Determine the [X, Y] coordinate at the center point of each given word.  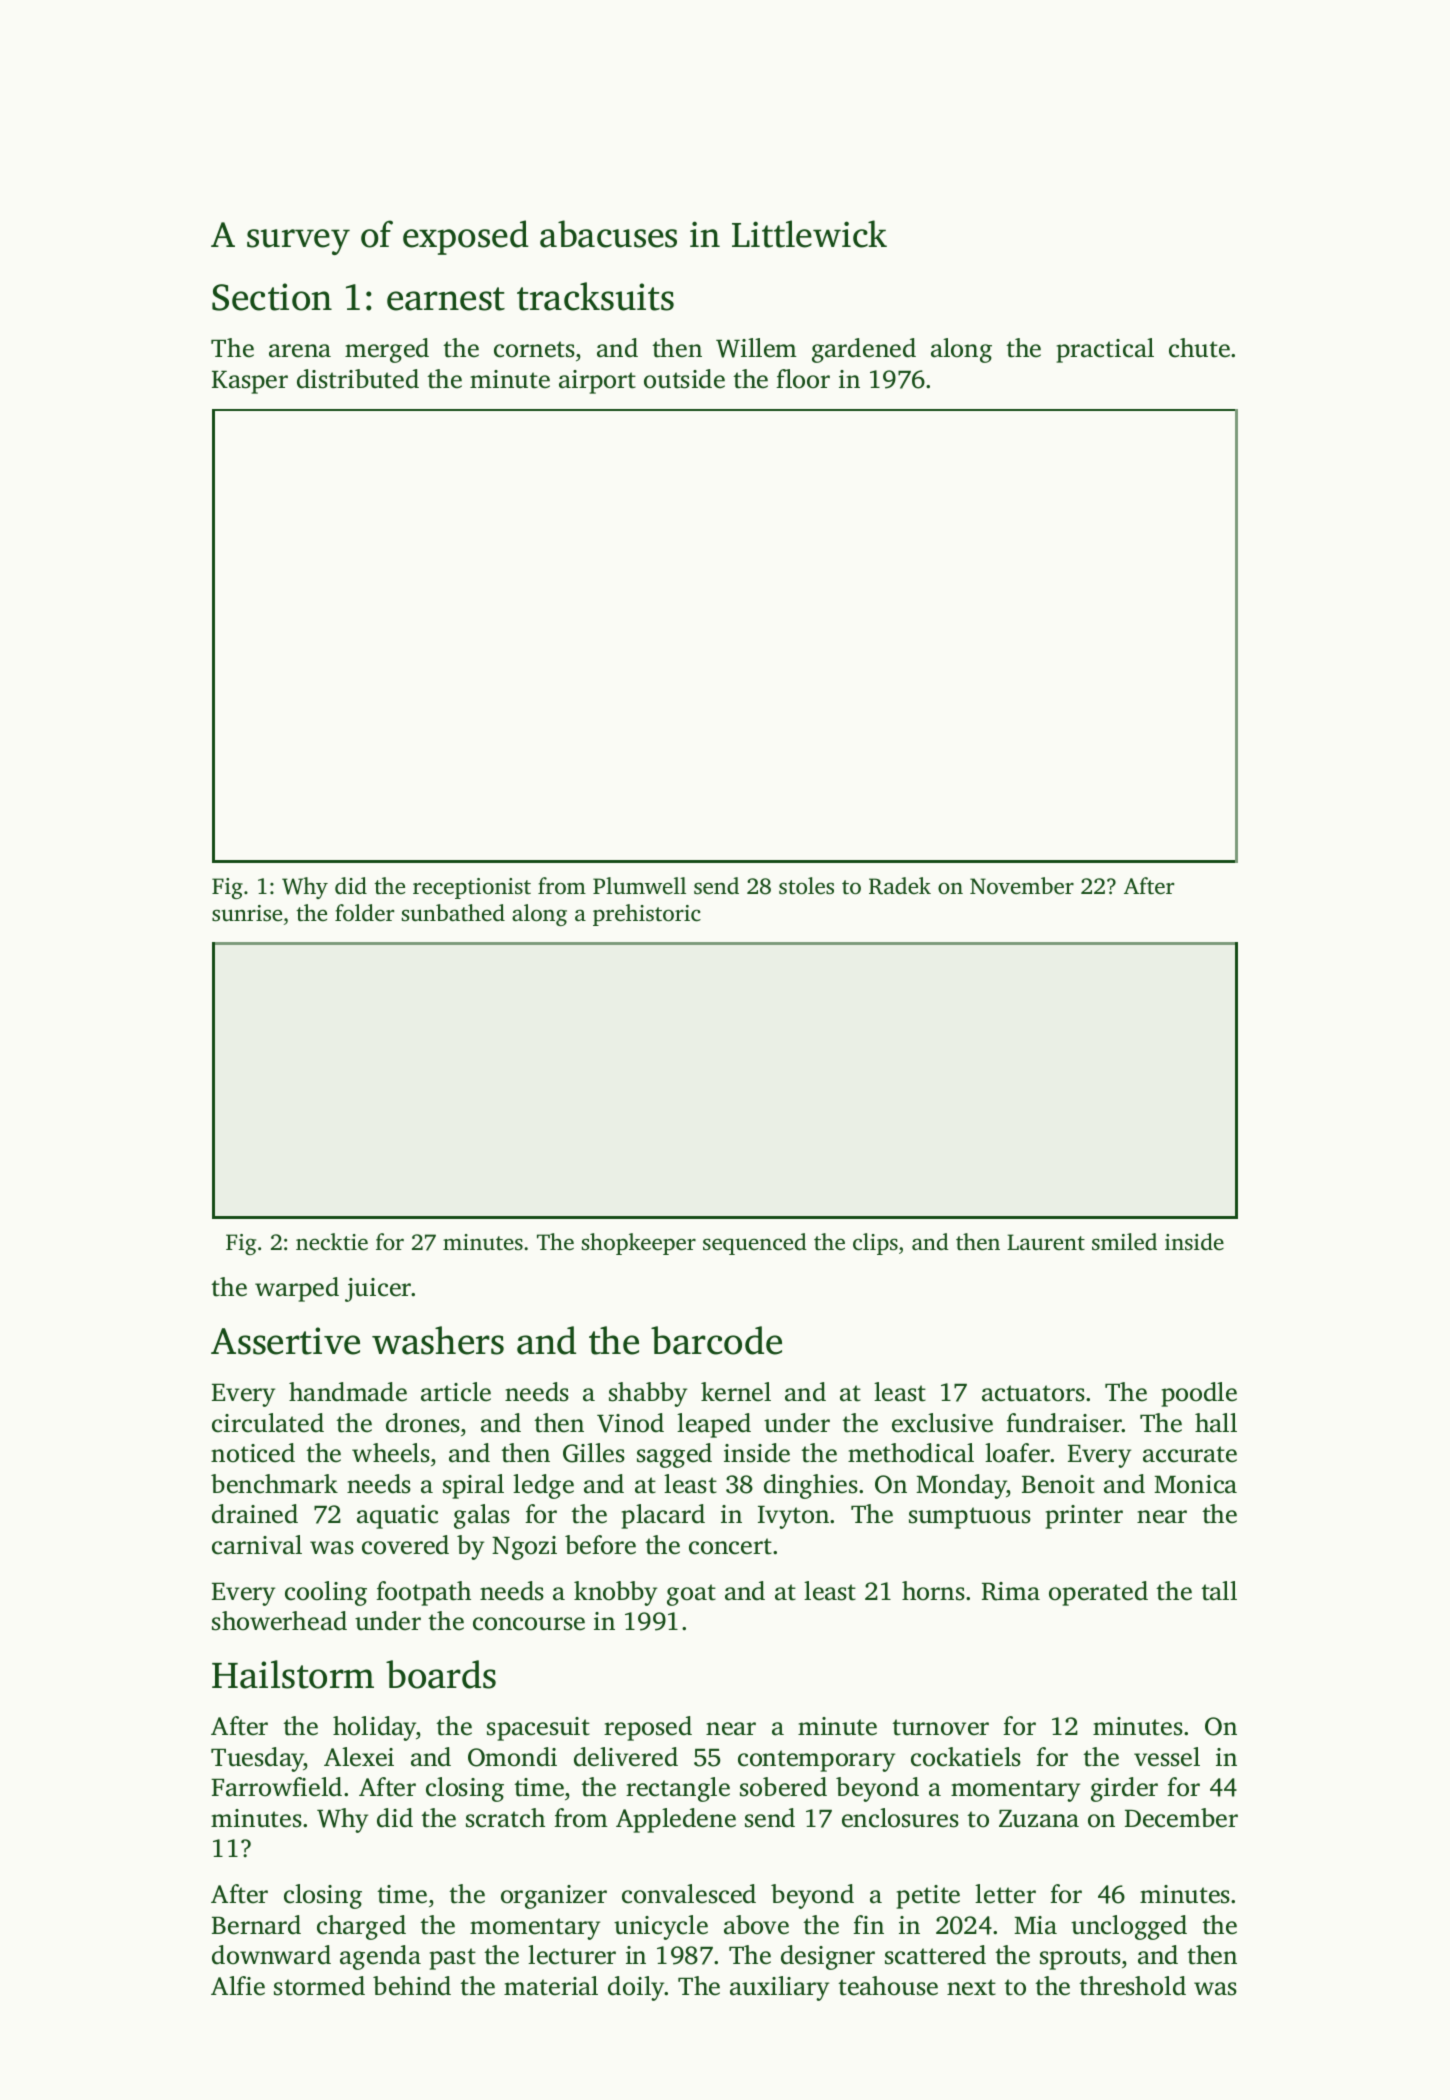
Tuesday [257, 1759]
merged [387, 350]
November [1022, 886]
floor [803, 379]
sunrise [247, 913]
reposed [648, 1728]
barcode [716, 1340]
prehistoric [647, 915]
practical [1105, 350]
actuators [1033, 1393]
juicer [378, 1290]
